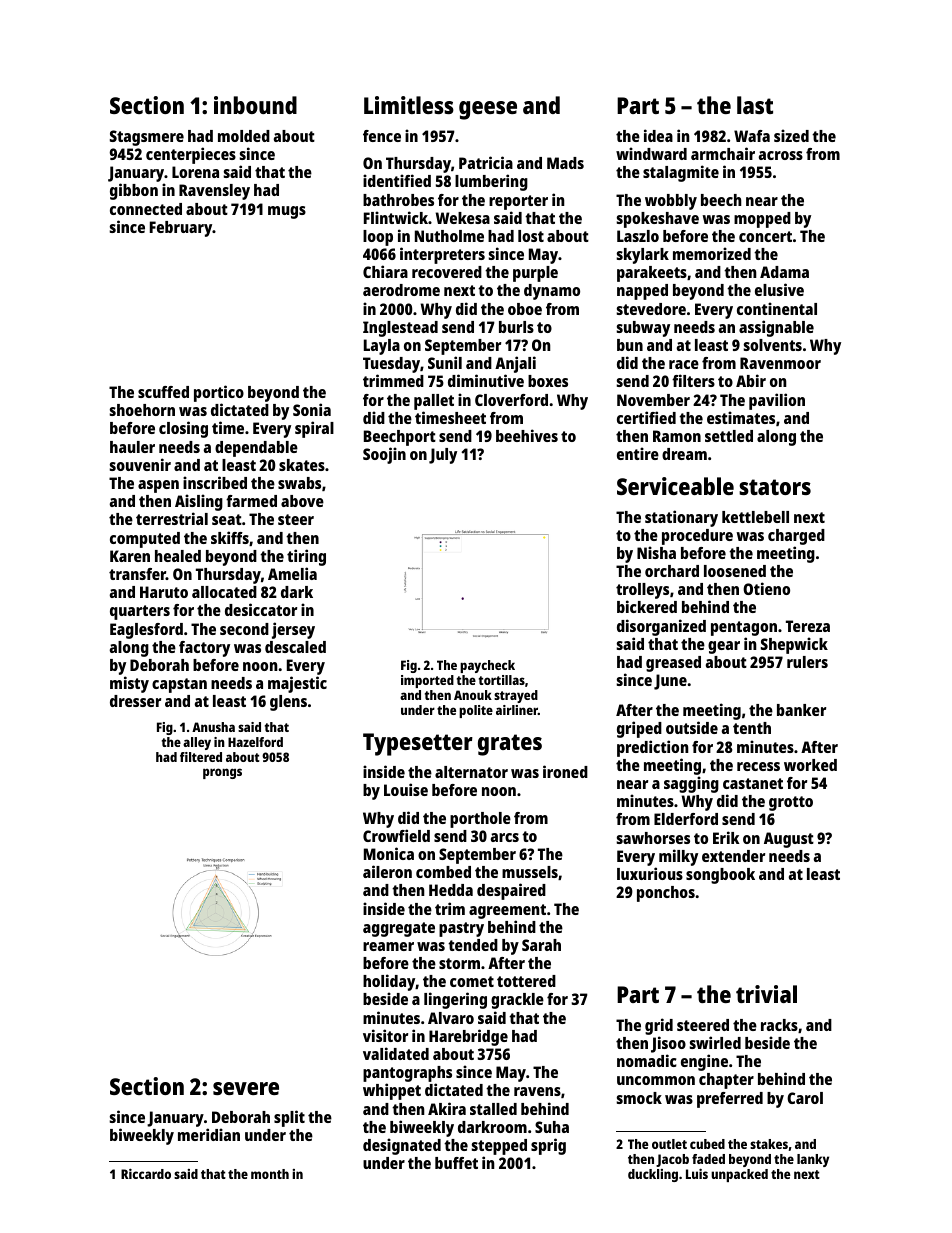 The image size is (952, 1233). What do you see at coordinates (246, 1088) in the document?
I see `severe` at bounding box center [246, 1088].
